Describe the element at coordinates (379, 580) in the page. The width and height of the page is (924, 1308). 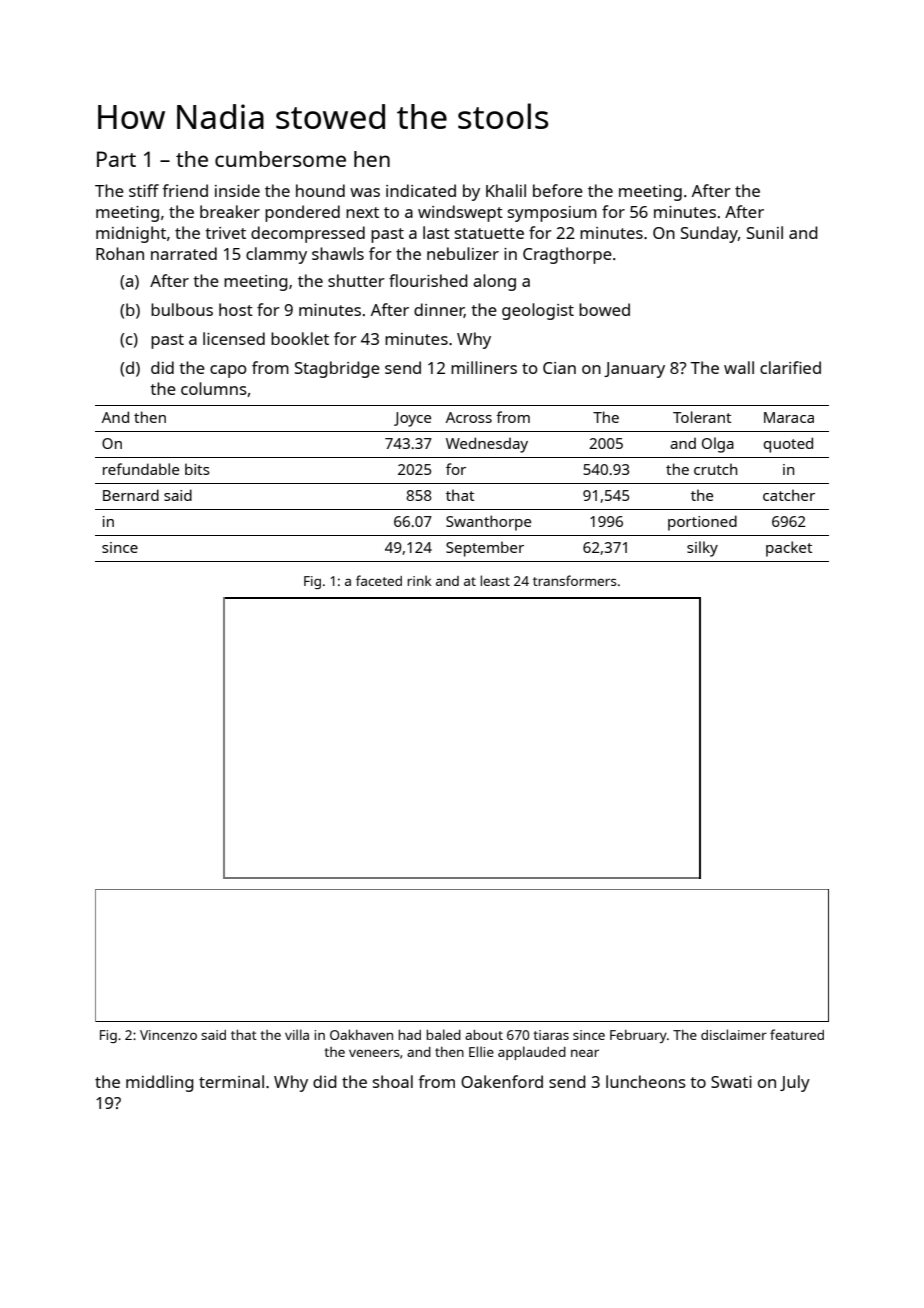
I see `faceted` at that location.
